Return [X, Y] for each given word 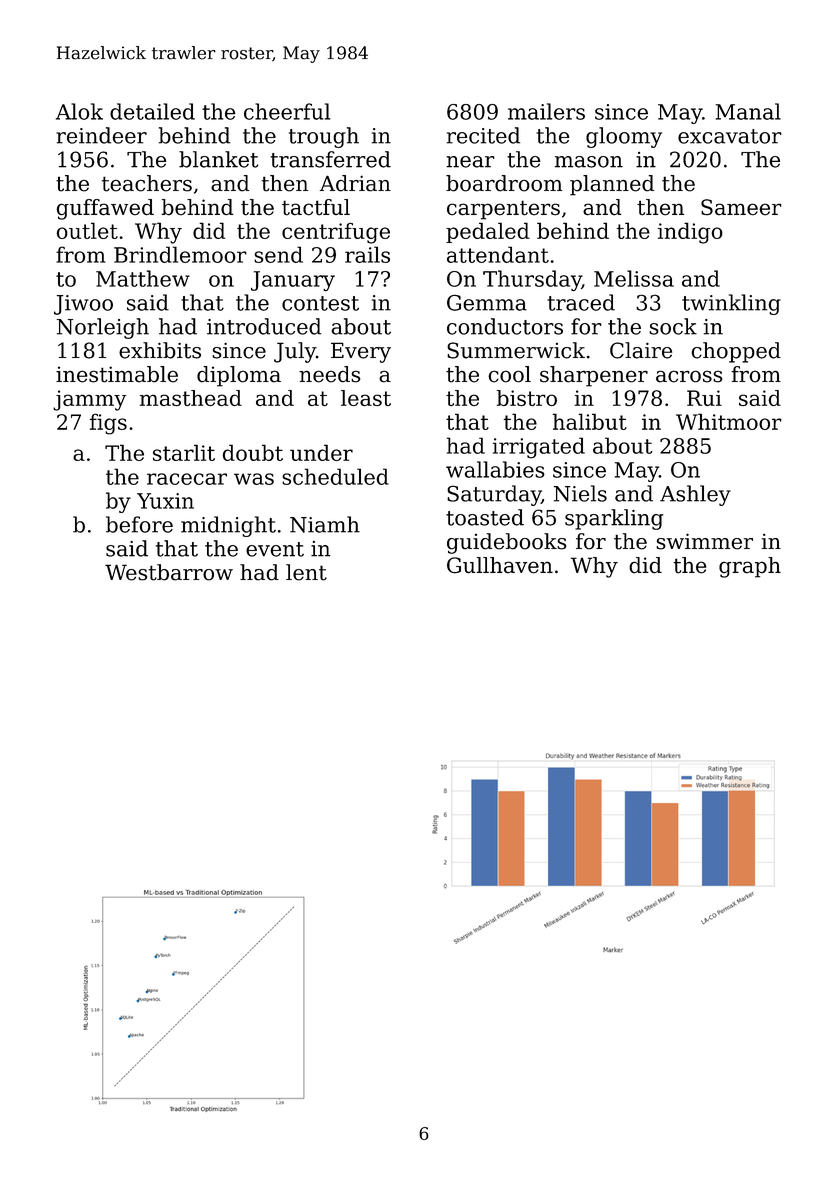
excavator [730, 136]
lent [306, 572]
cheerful [287, 111]
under [321, 452]
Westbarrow [169, 572]
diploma [239, 376]
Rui [704, 398]
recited [483, 135]
